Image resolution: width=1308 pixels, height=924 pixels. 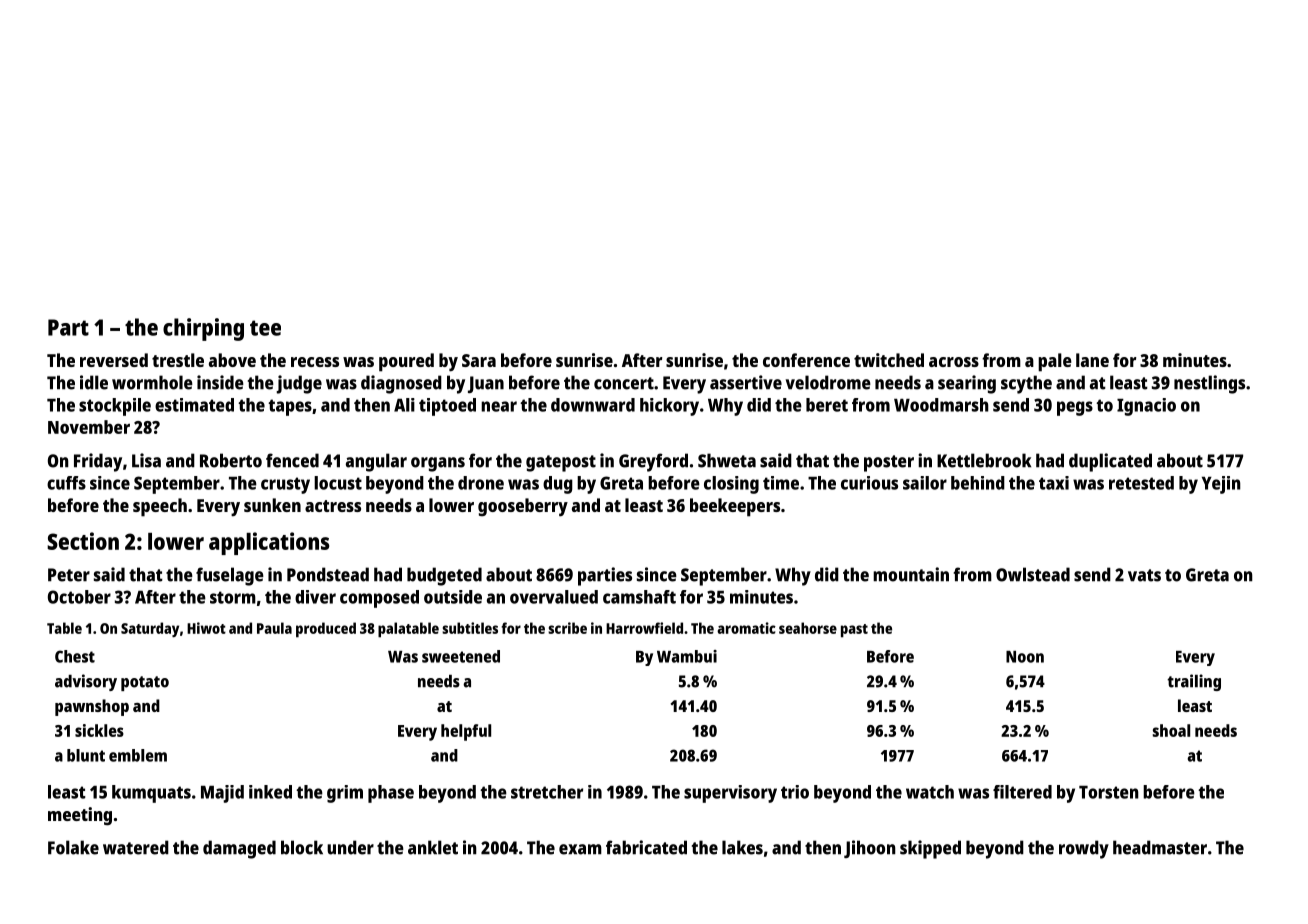 What do you see at coordinates (687, 656) in the screenshot?
I see `Wambui` at bounding box center [687, 656].
